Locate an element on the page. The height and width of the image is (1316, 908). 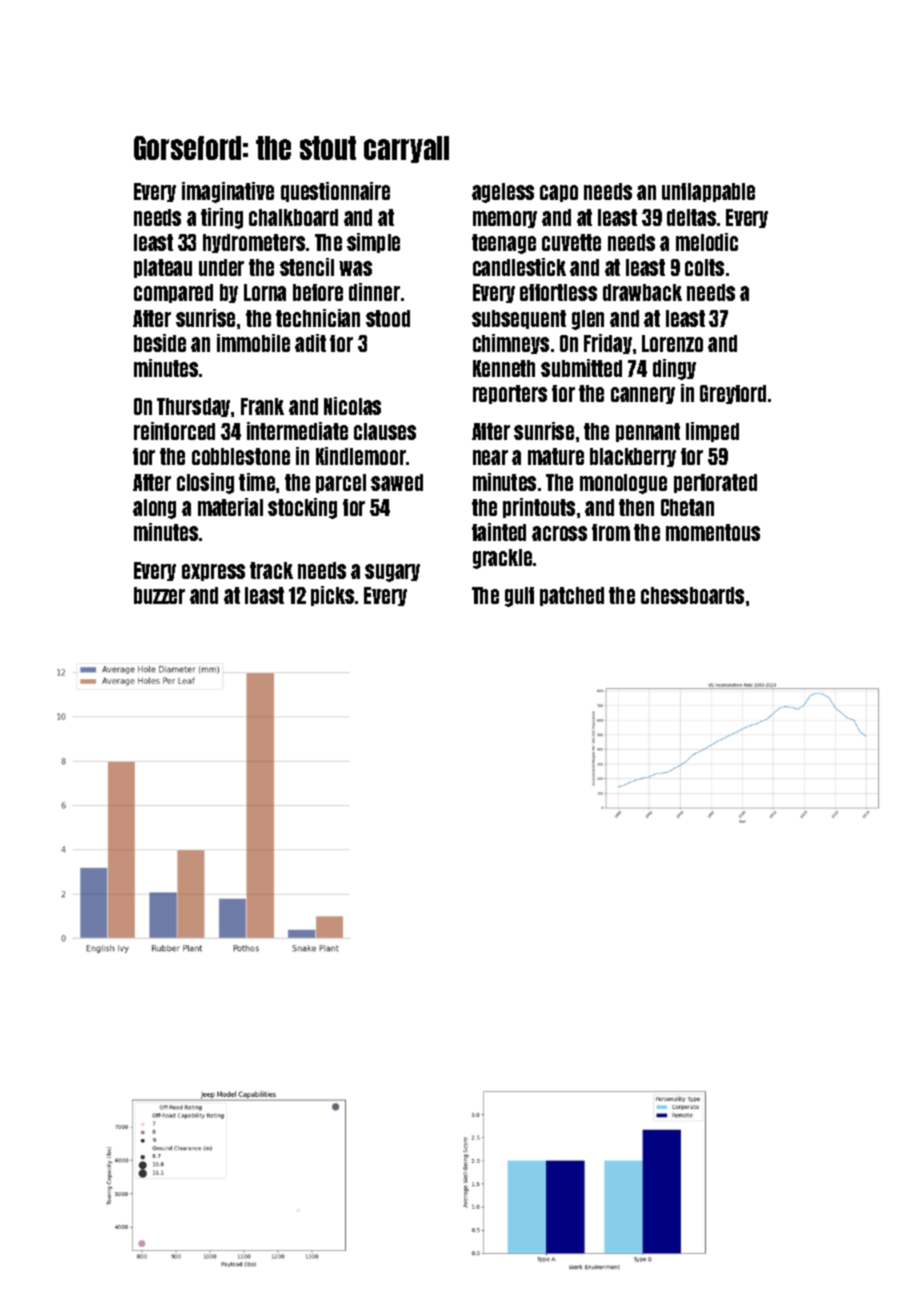
compared is located at coordinates (173, 293).
